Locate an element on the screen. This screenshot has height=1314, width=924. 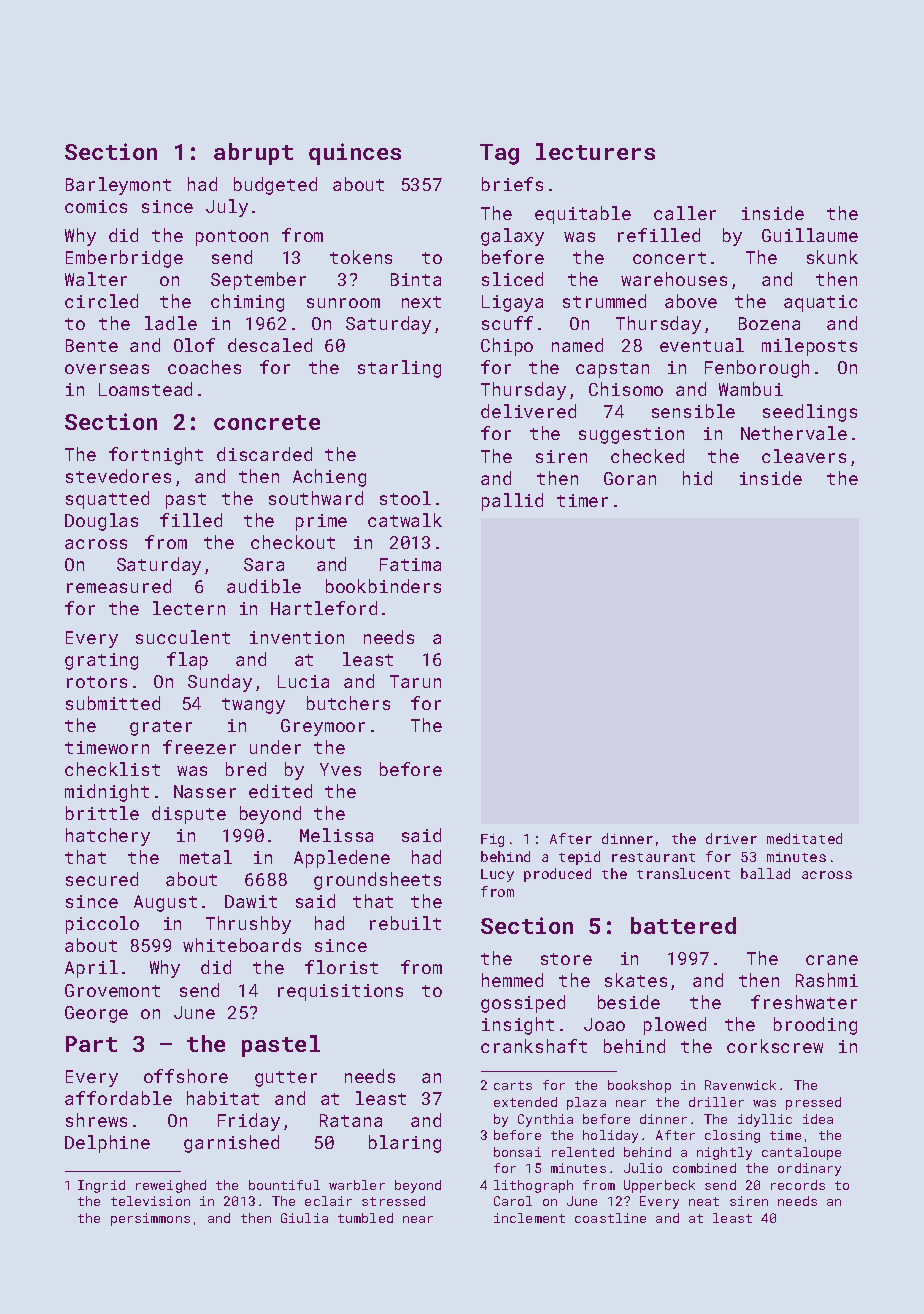
bountiful is located at coordinates (284, 1185).
